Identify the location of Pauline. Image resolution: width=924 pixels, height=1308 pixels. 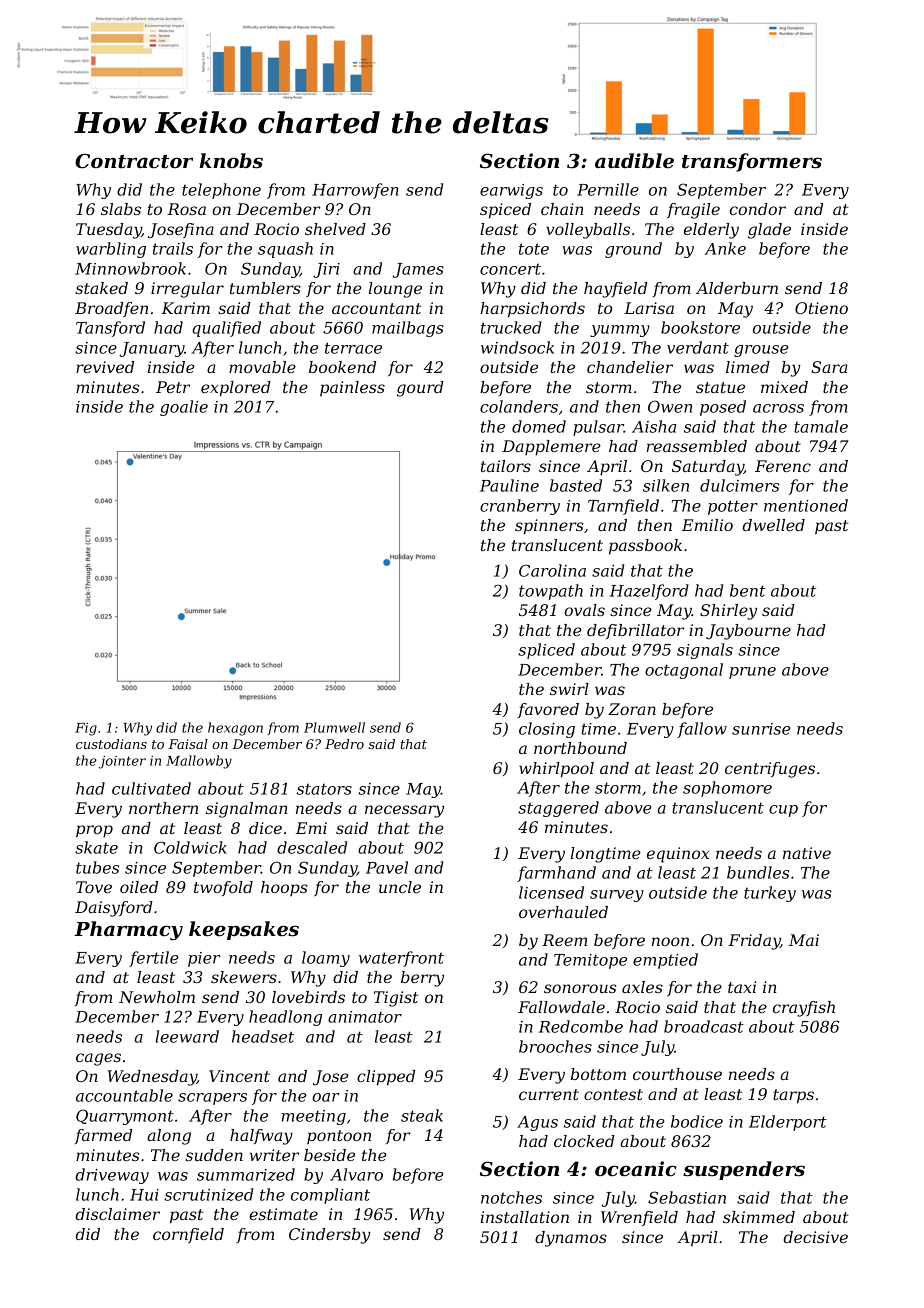
(509, 485).
